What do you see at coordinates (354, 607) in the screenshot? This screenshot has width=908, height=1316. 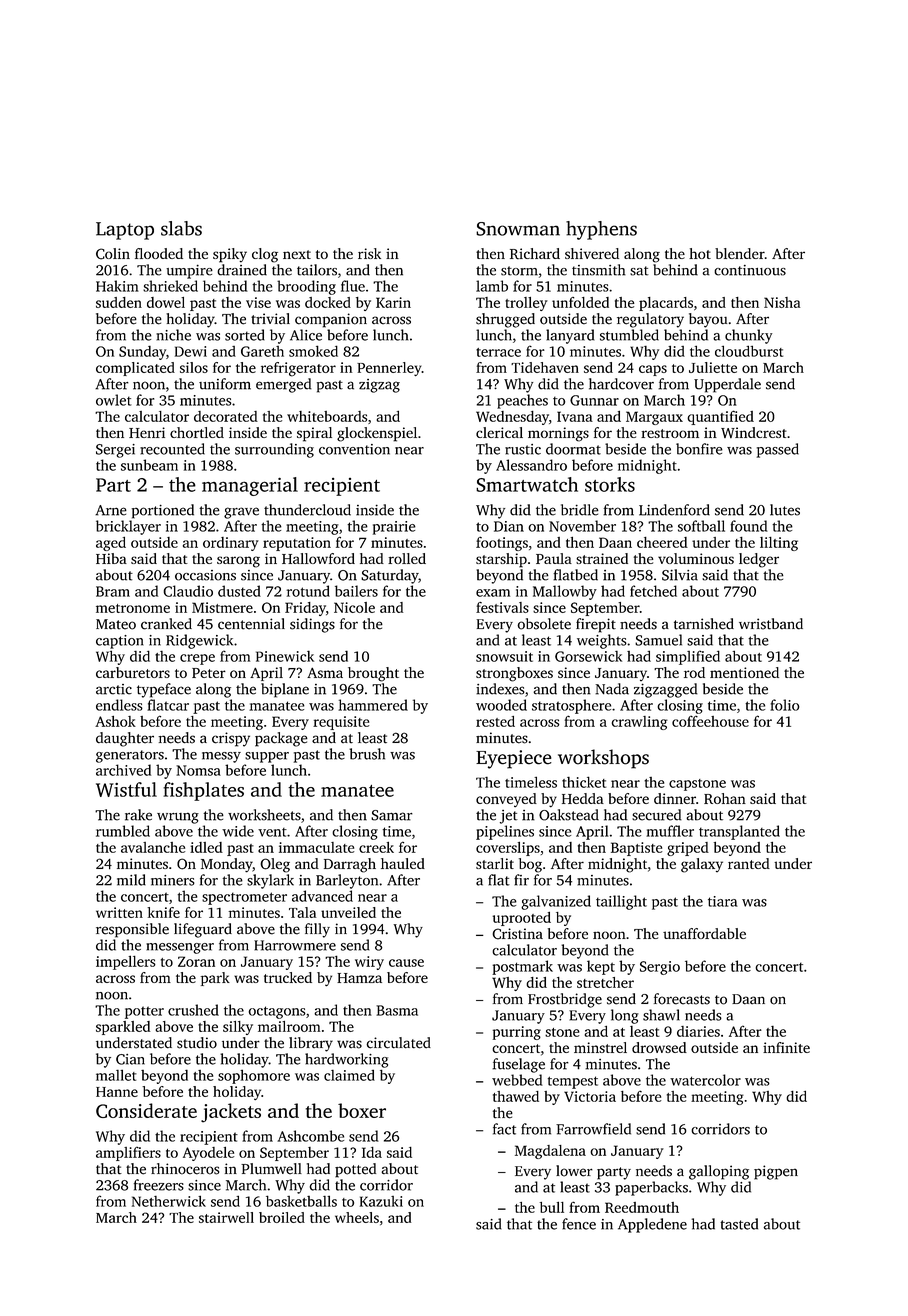 I see `Nicole` at bounding box center [354, 607].
